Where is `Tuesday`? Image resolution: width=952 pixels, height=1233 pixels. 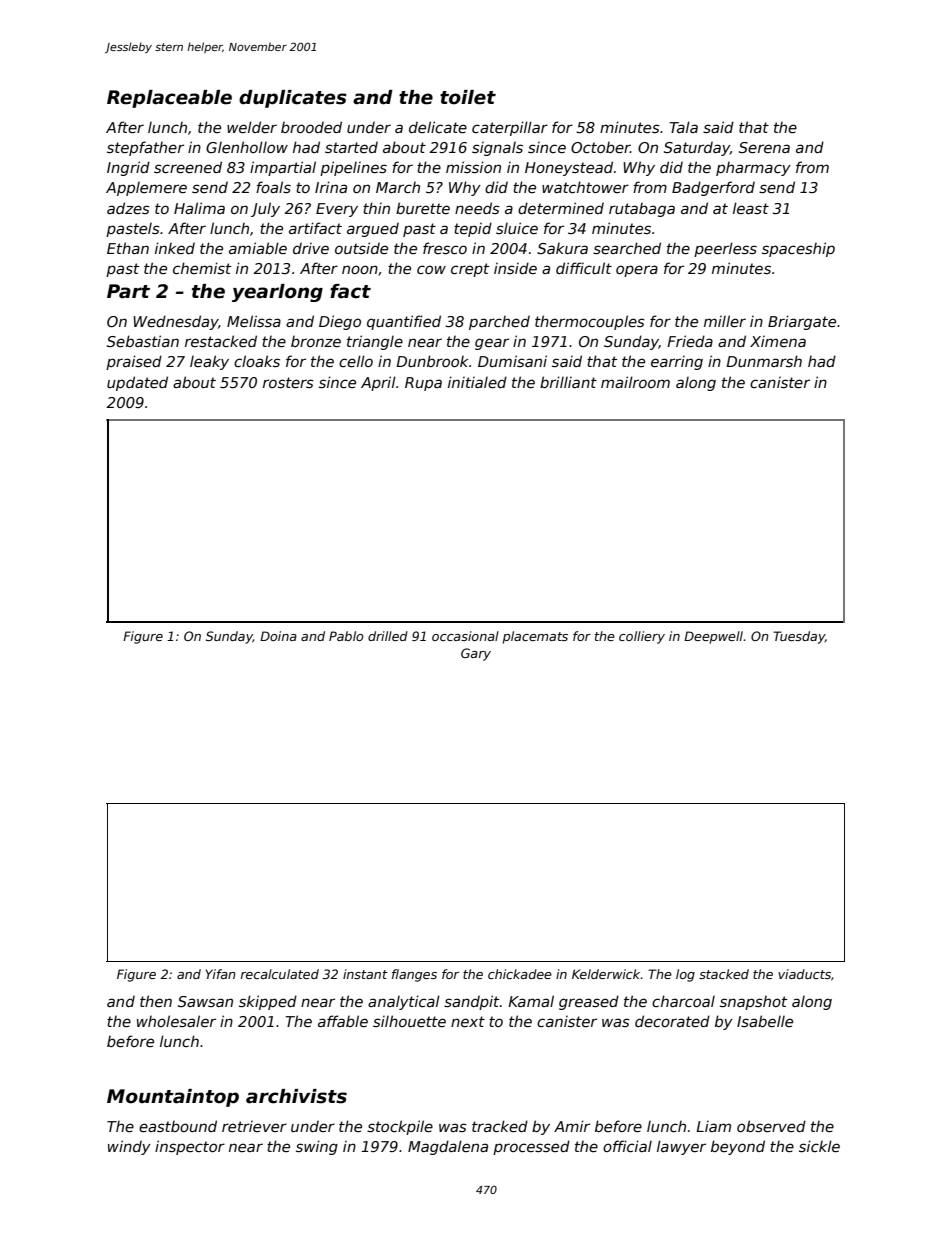
Tuesday is located at coordinates (799, 637).
